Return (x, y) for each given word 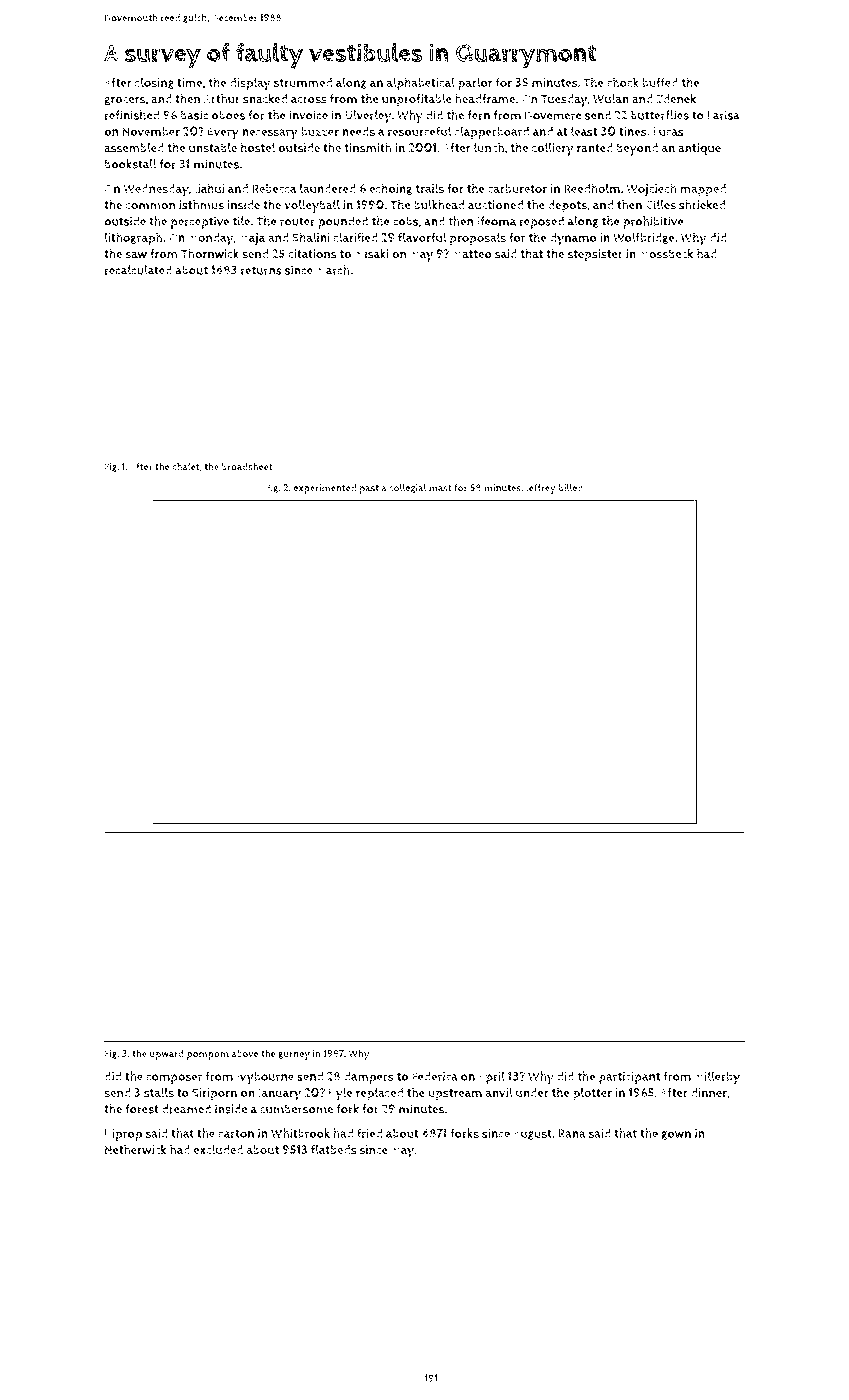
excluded (218, 1150)
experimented (325, 489)
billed (571, 488)
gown (676, 1135)
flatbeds (334, 1150)
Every (223, 133)
